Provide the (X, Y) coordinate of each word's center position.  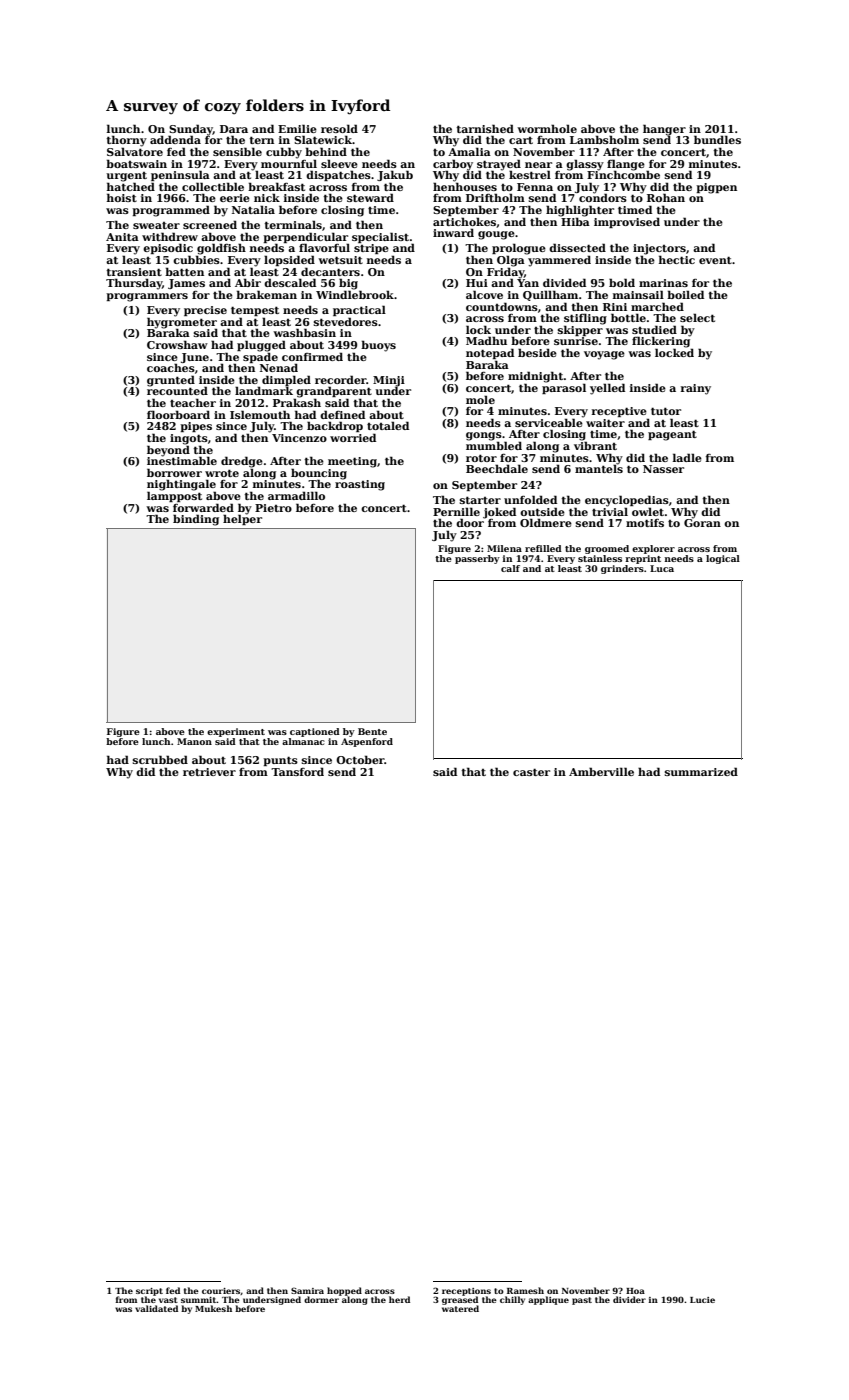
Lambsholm (604, 139)
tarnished (485, 128)
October (360, 759)
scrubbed (160, 759)
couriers (221, 1291)
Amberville (601, 771)
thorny (126, 141)
